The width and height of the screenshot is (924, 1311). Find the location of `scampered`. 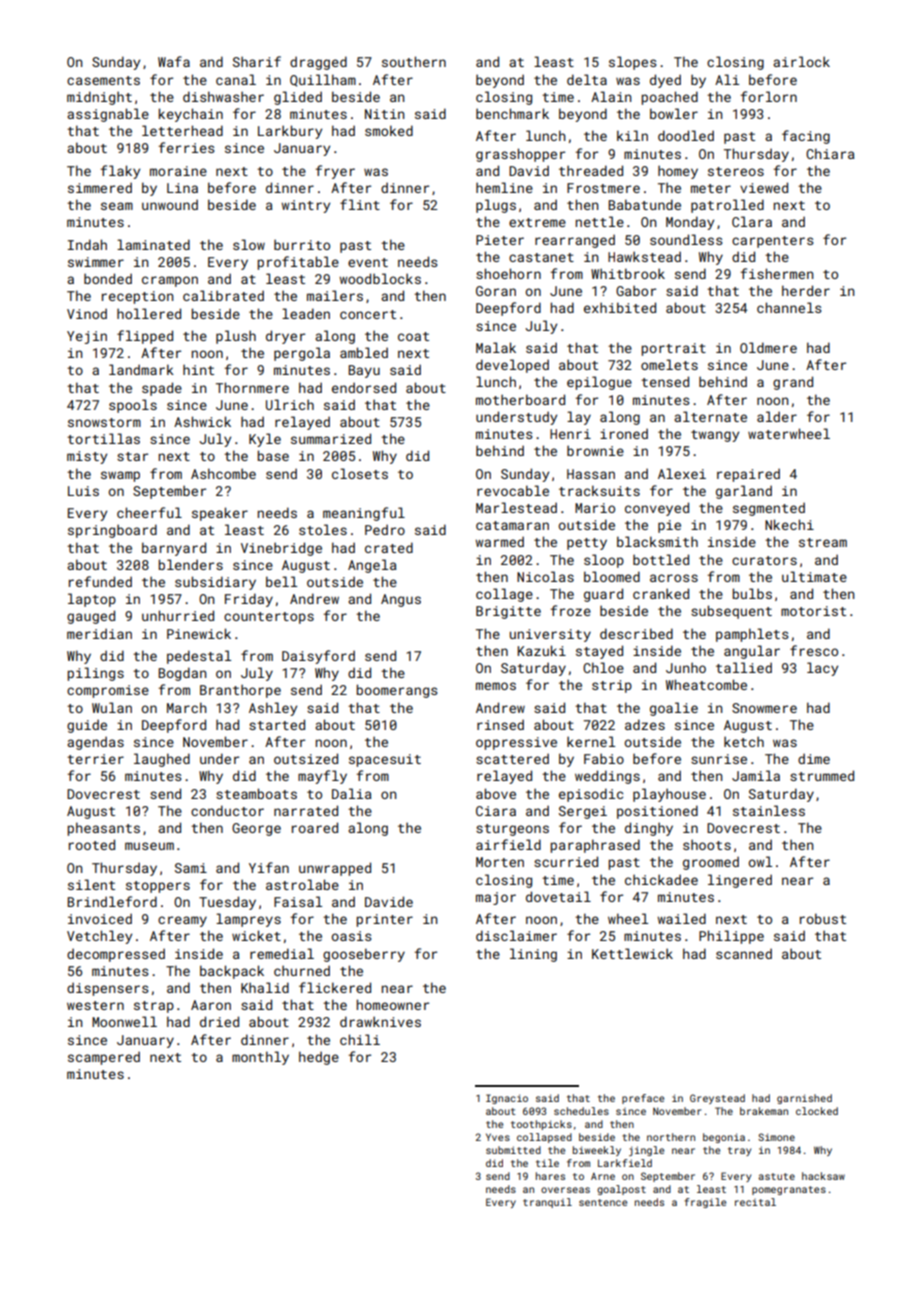

scampered is located at coordinates (104, 1058).
